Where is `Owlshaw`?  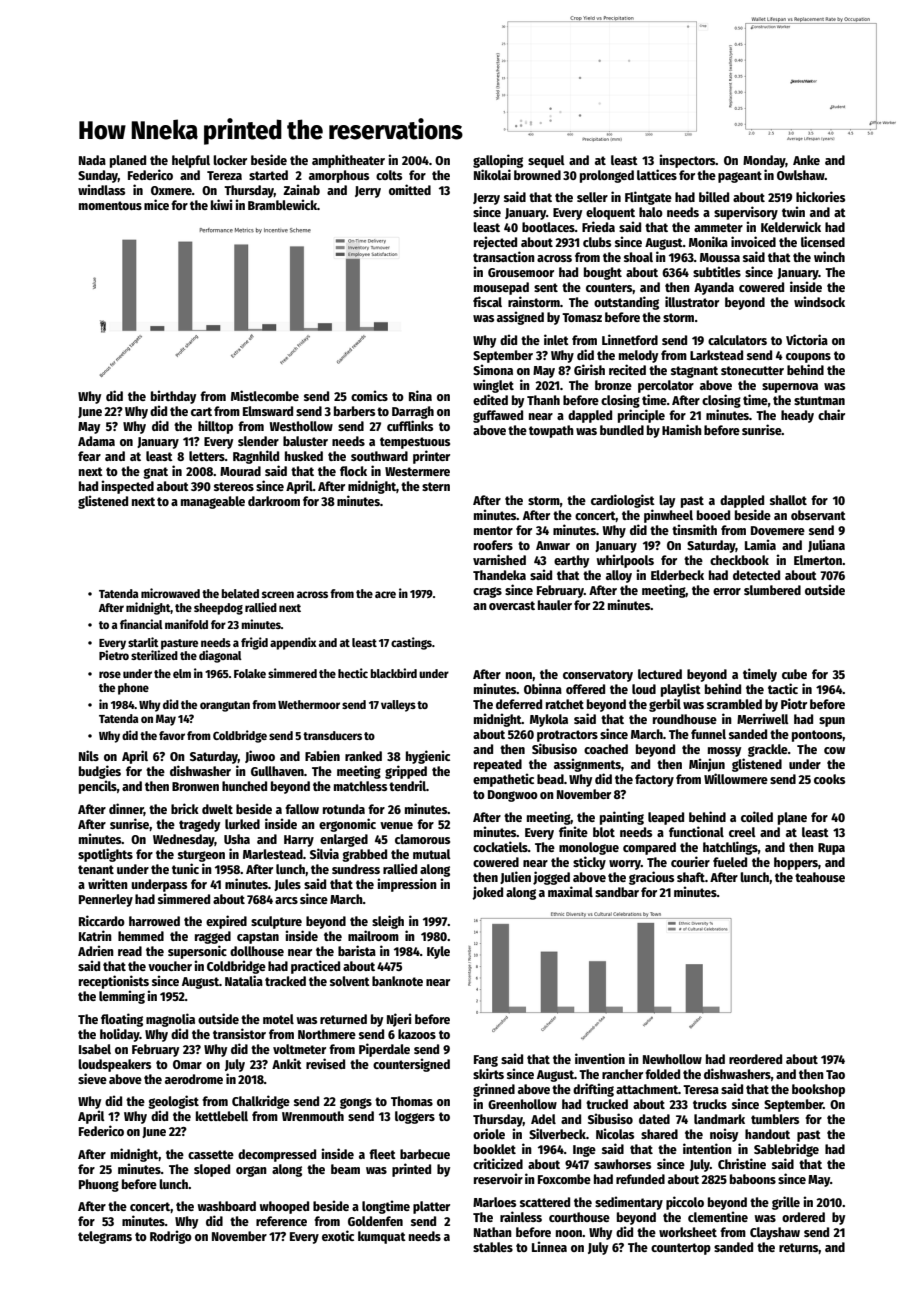 Owlshaw is located at coordinates (801, 175).
